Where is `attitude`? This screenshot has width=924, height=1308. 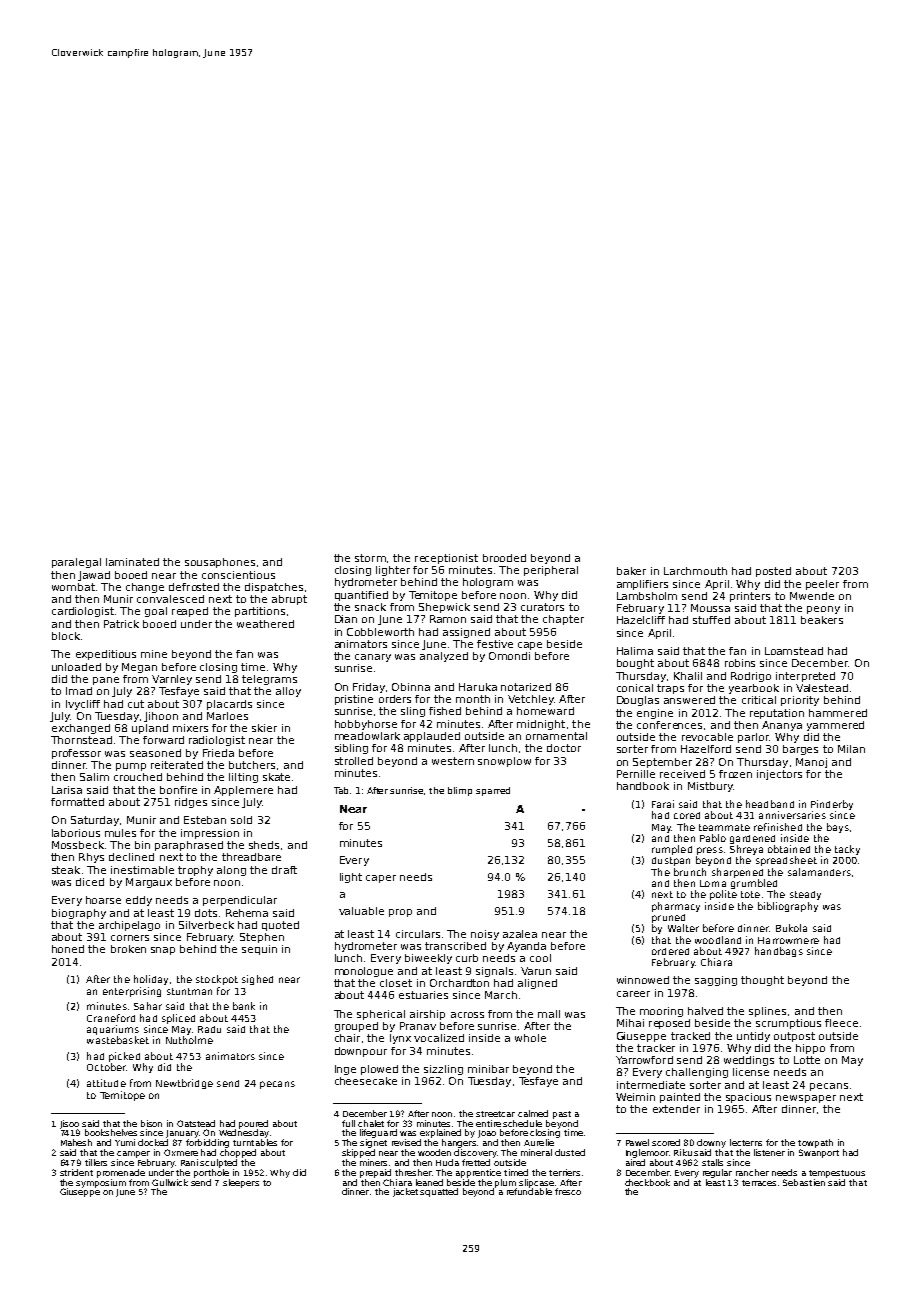
attitude is located at coordinates (106, 1083).
